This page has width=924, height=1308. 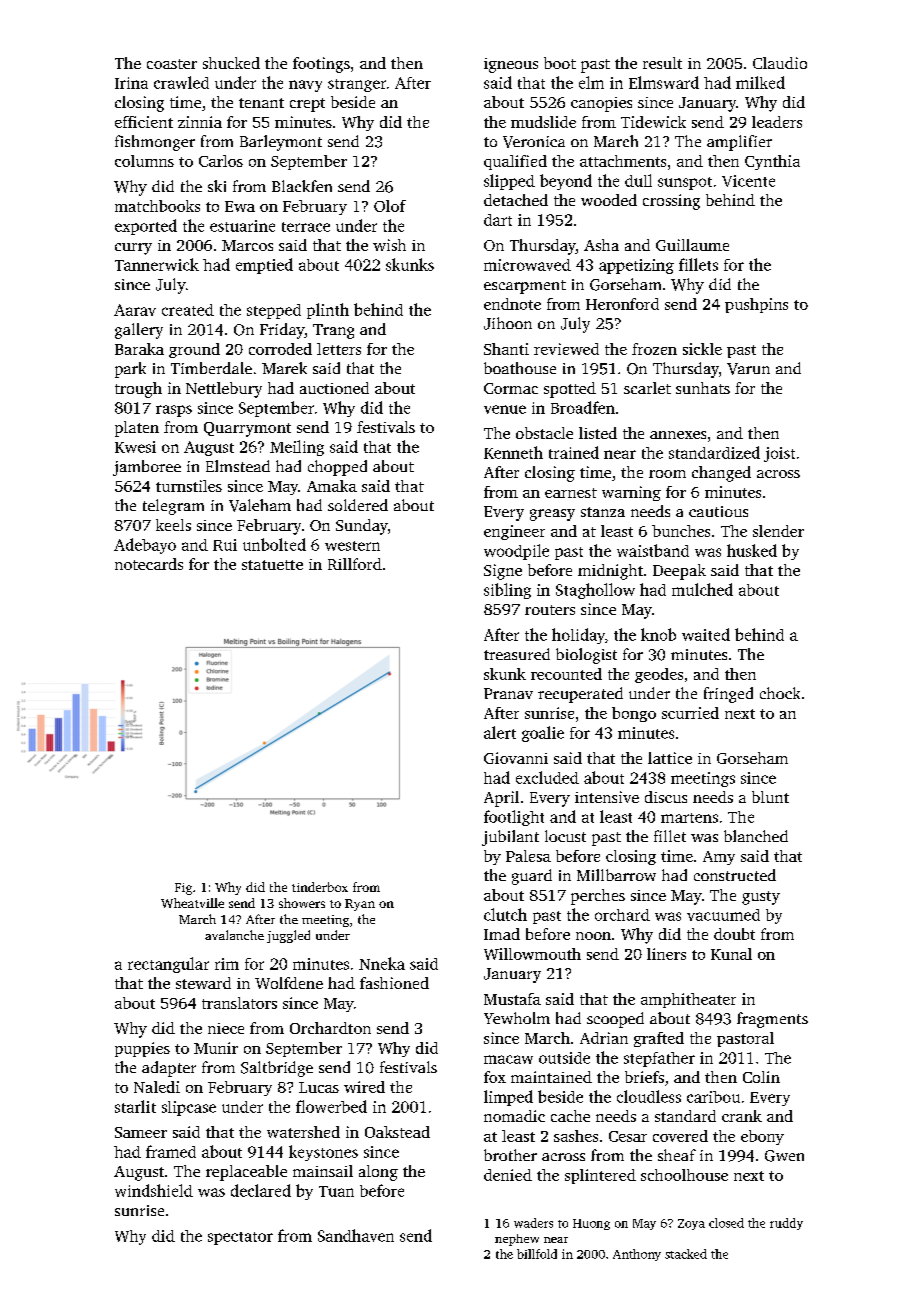 What do you see at coordinates (200, 122) in the page?
I see `zinnia` at bounding box center [200, 122].
